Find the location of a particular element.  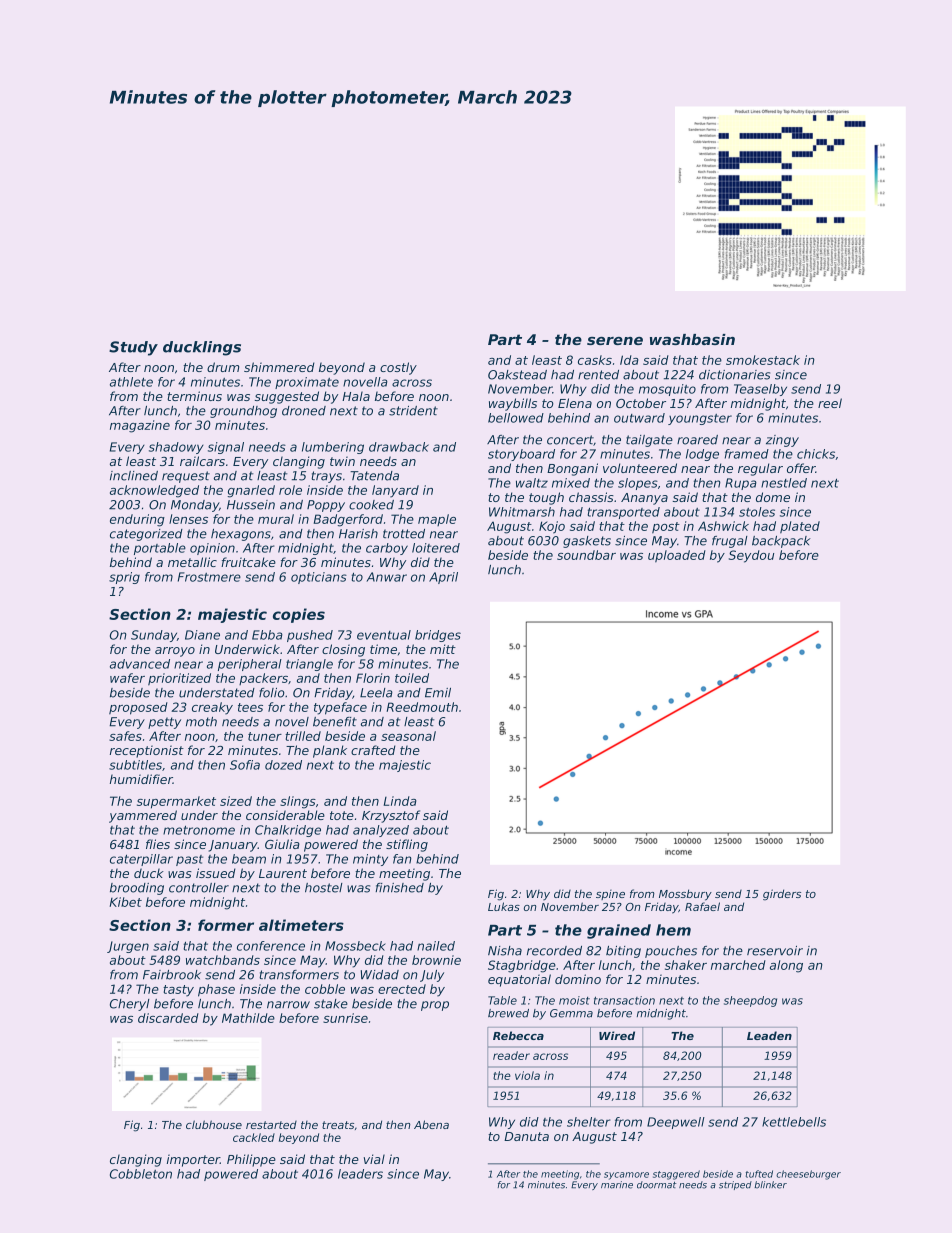

clubhouse is located at coordinates (214, 1124).
